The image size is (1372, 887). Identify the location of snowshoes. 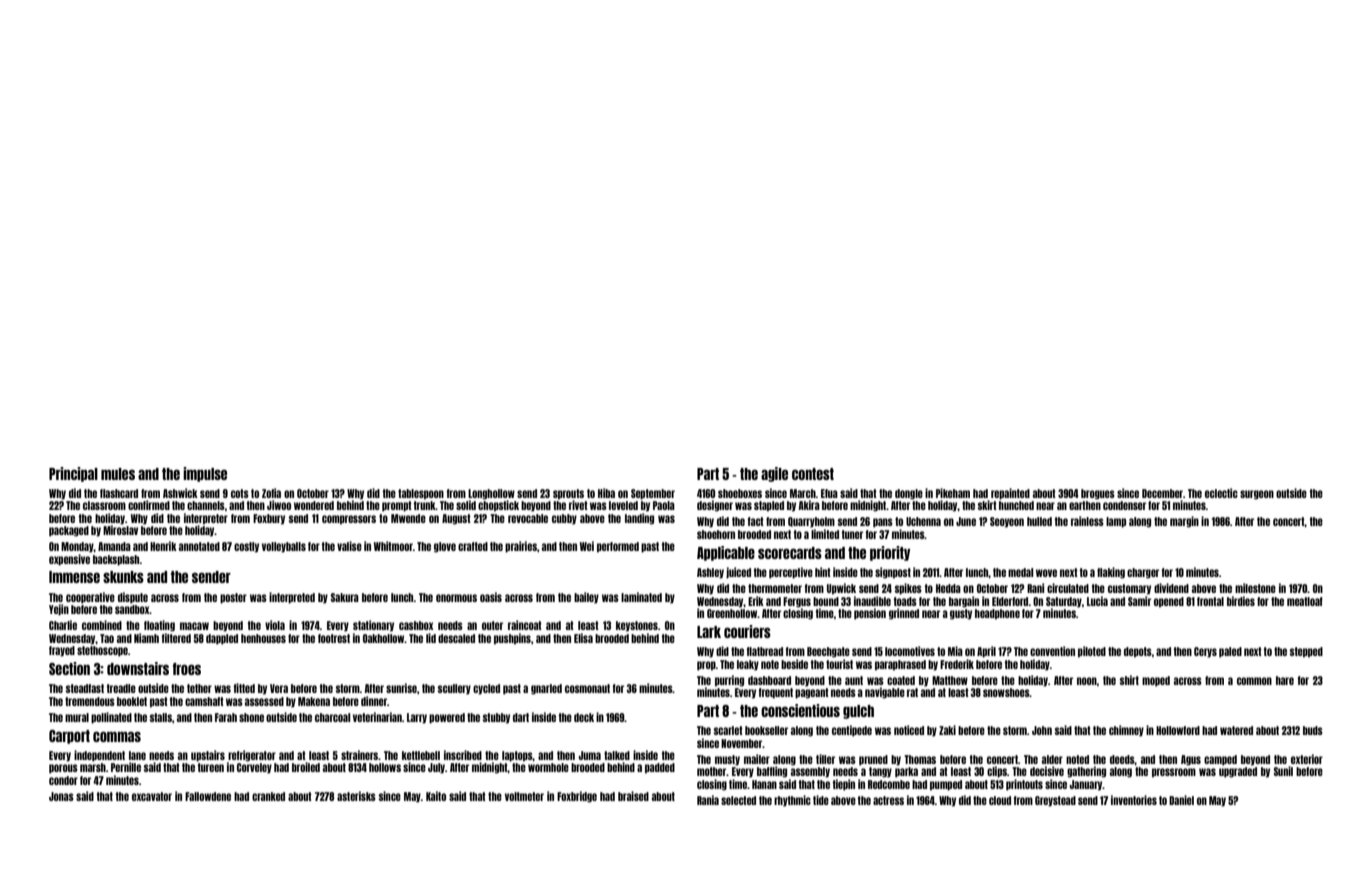
(1006, 692).
